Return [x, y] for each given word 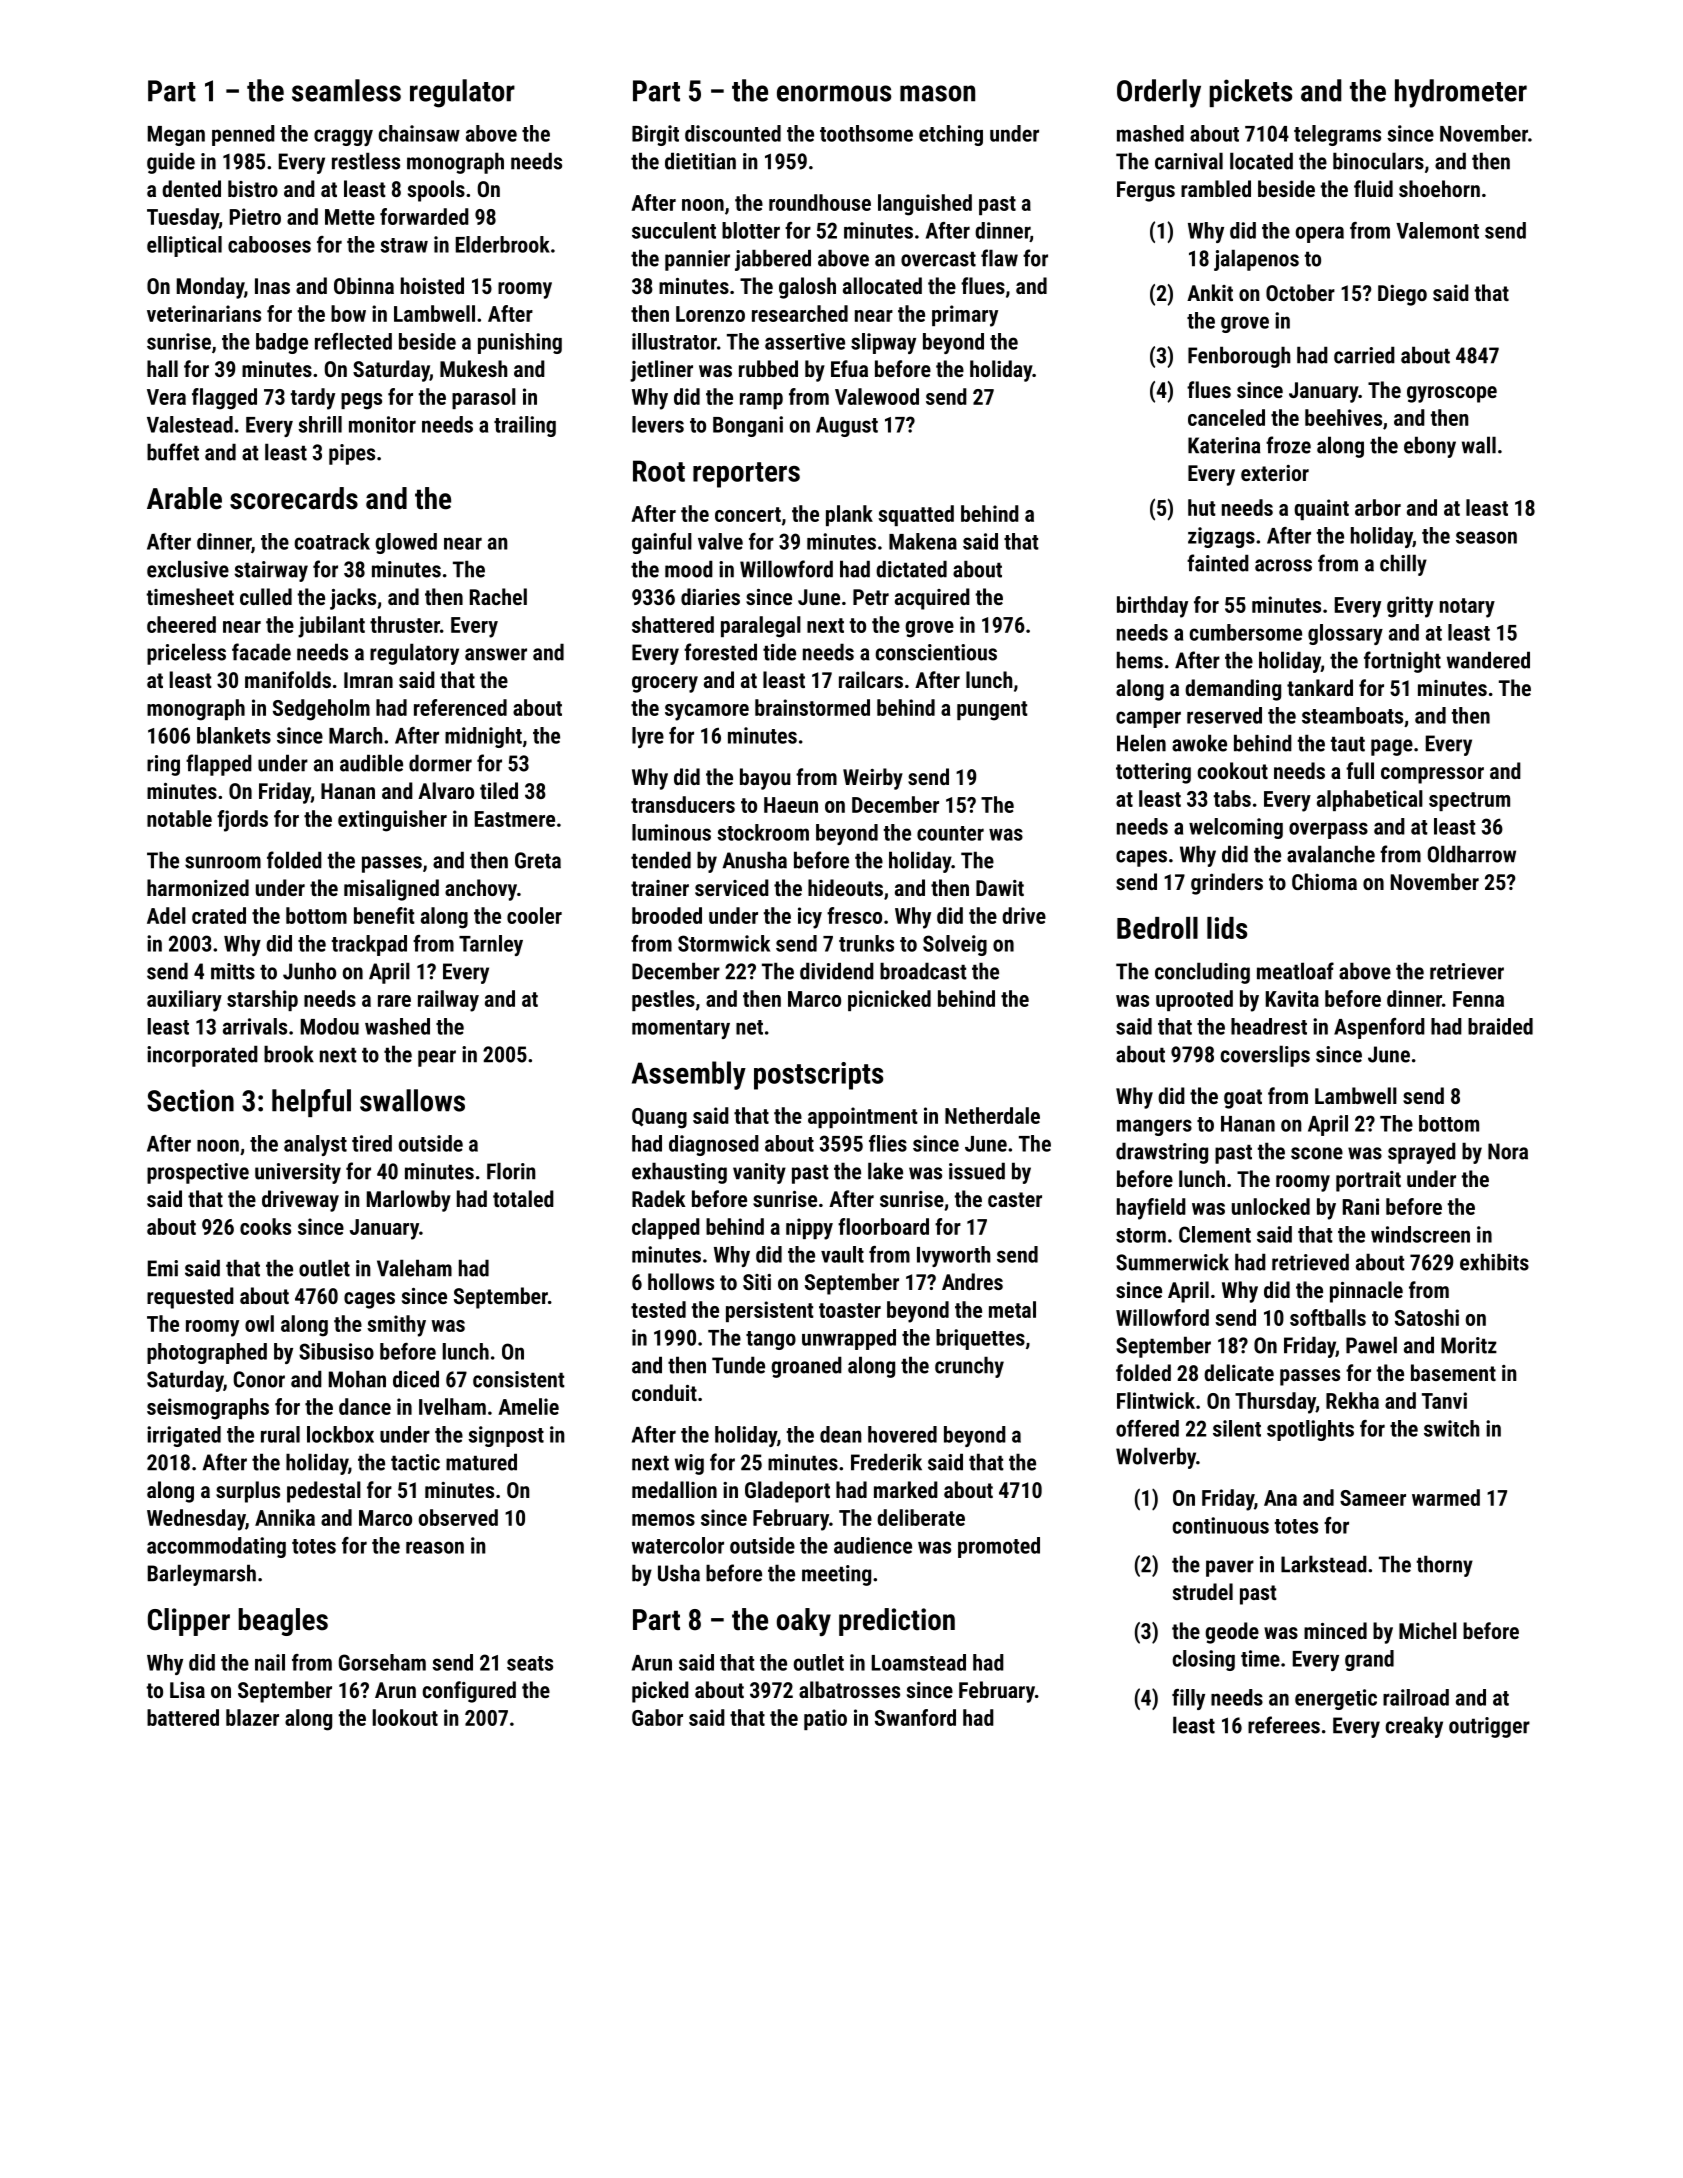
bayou [765, 779]
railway [448, 1001]
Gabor [657, 1717]
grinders [1227, 884]
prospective [198, 1173]
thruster [405, 624]
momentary [681, 1029]
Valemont [1437, 230]
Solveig [955, 945]
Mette [350, 217]
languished [925, 205]
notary [1467, 608]
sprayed [1422, 1153]
